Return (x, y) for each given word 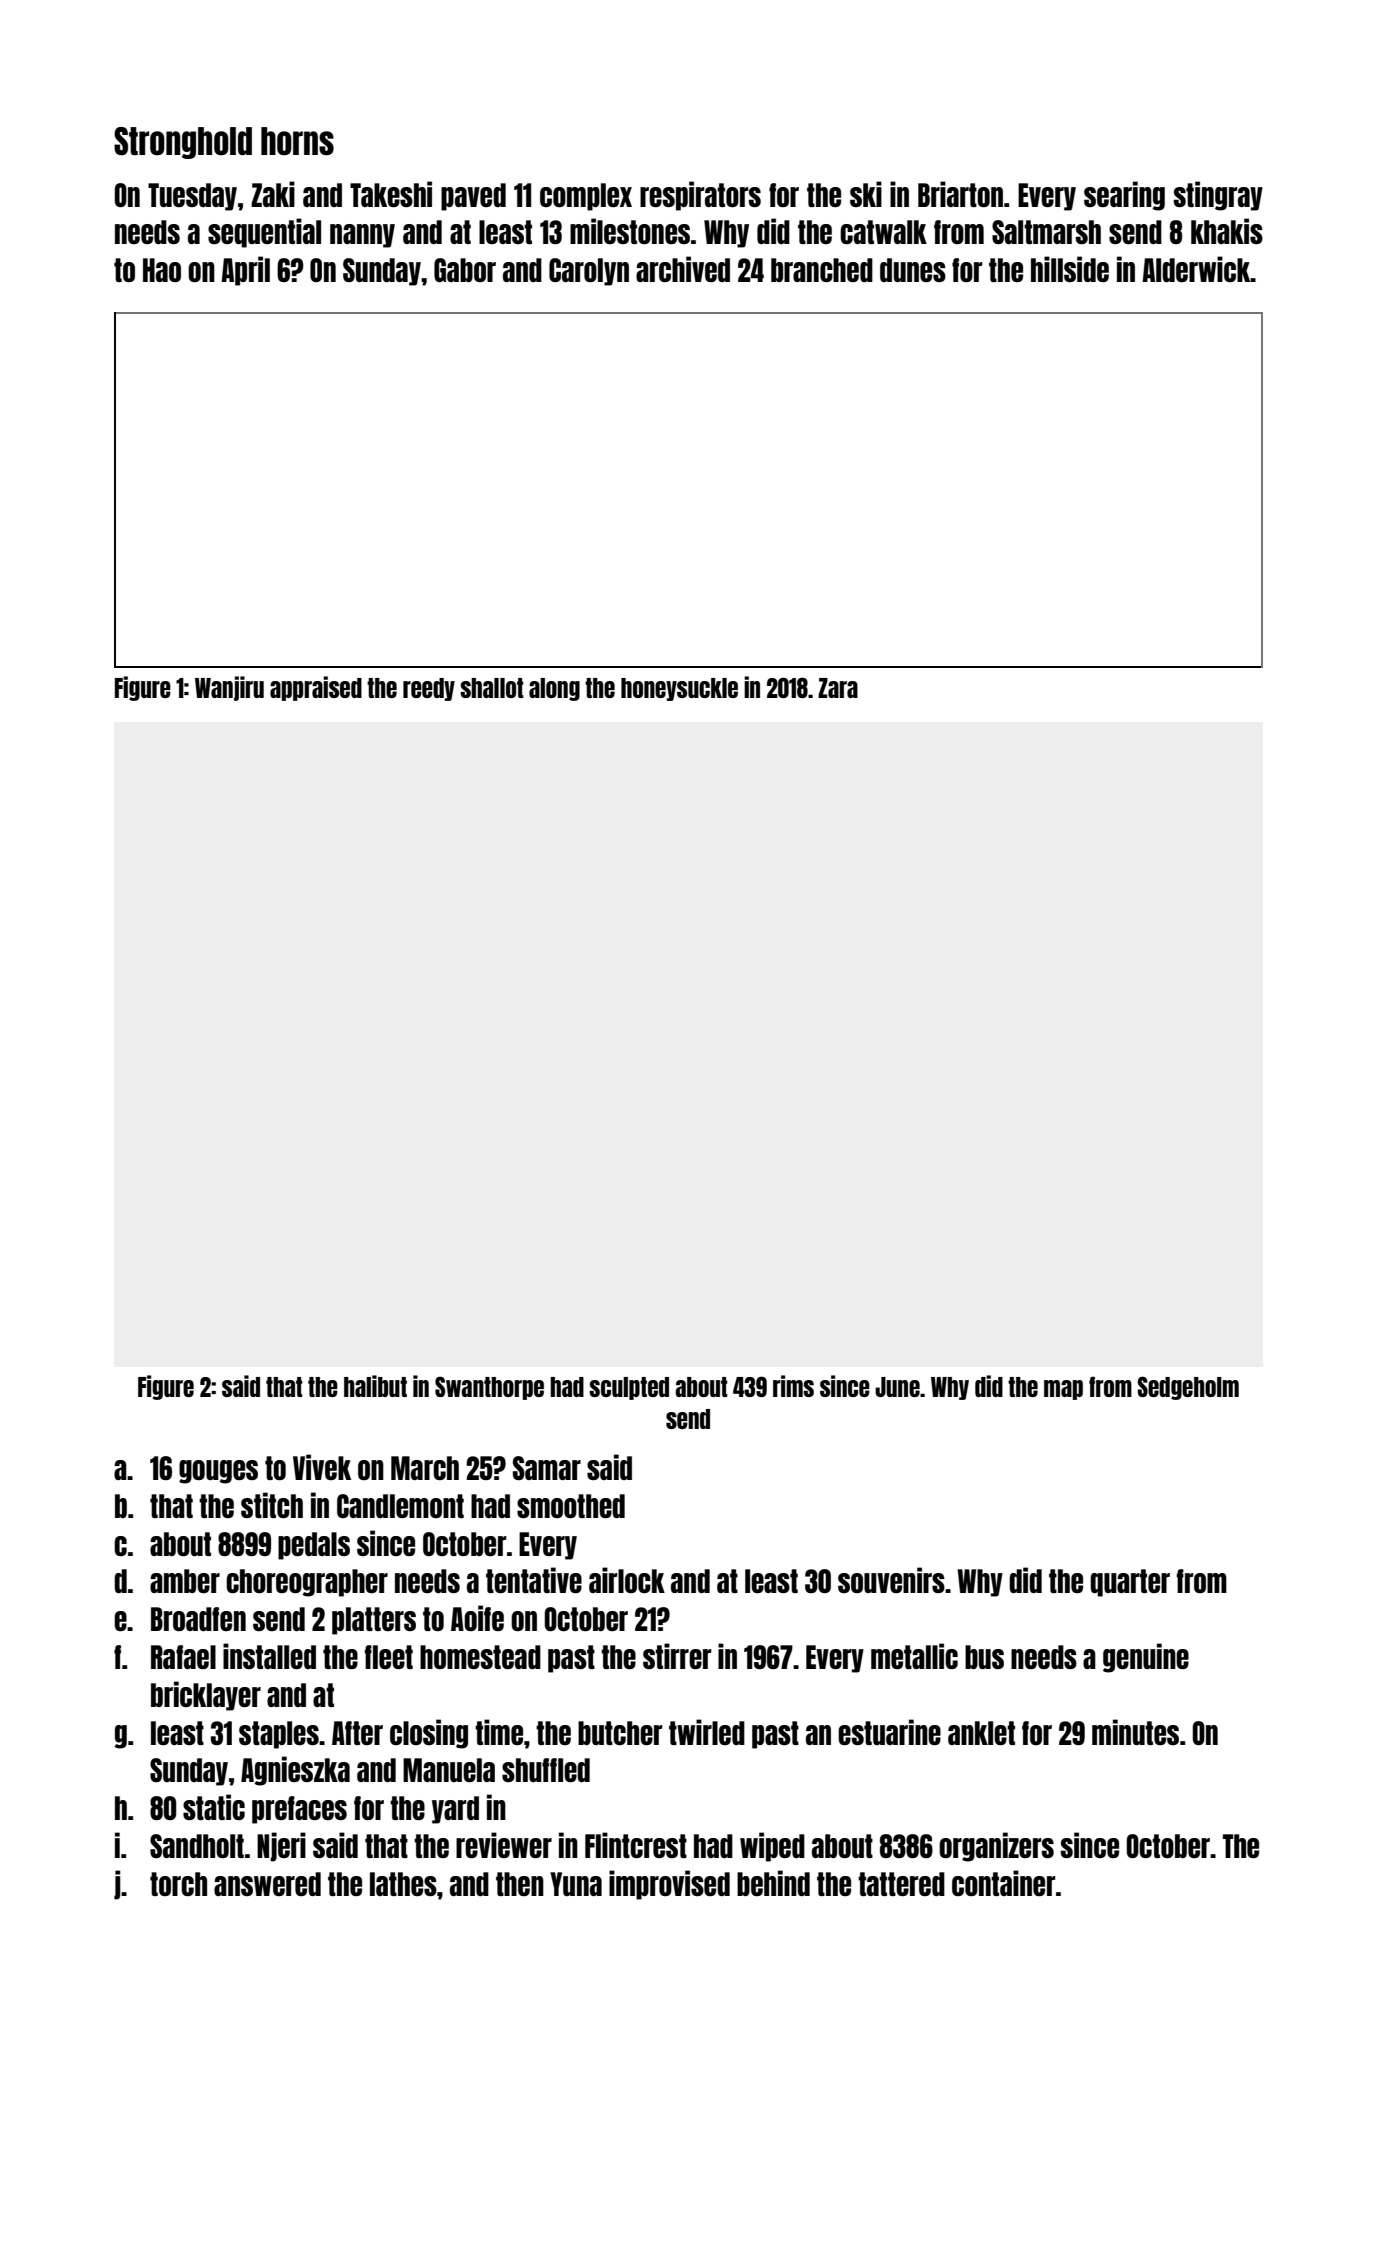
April (245, 271)
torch (178, 1884)
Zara (838, 688)
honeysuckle (679, 689)
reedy (429, 689)
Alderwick (1196, 269)
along (554, 689)
